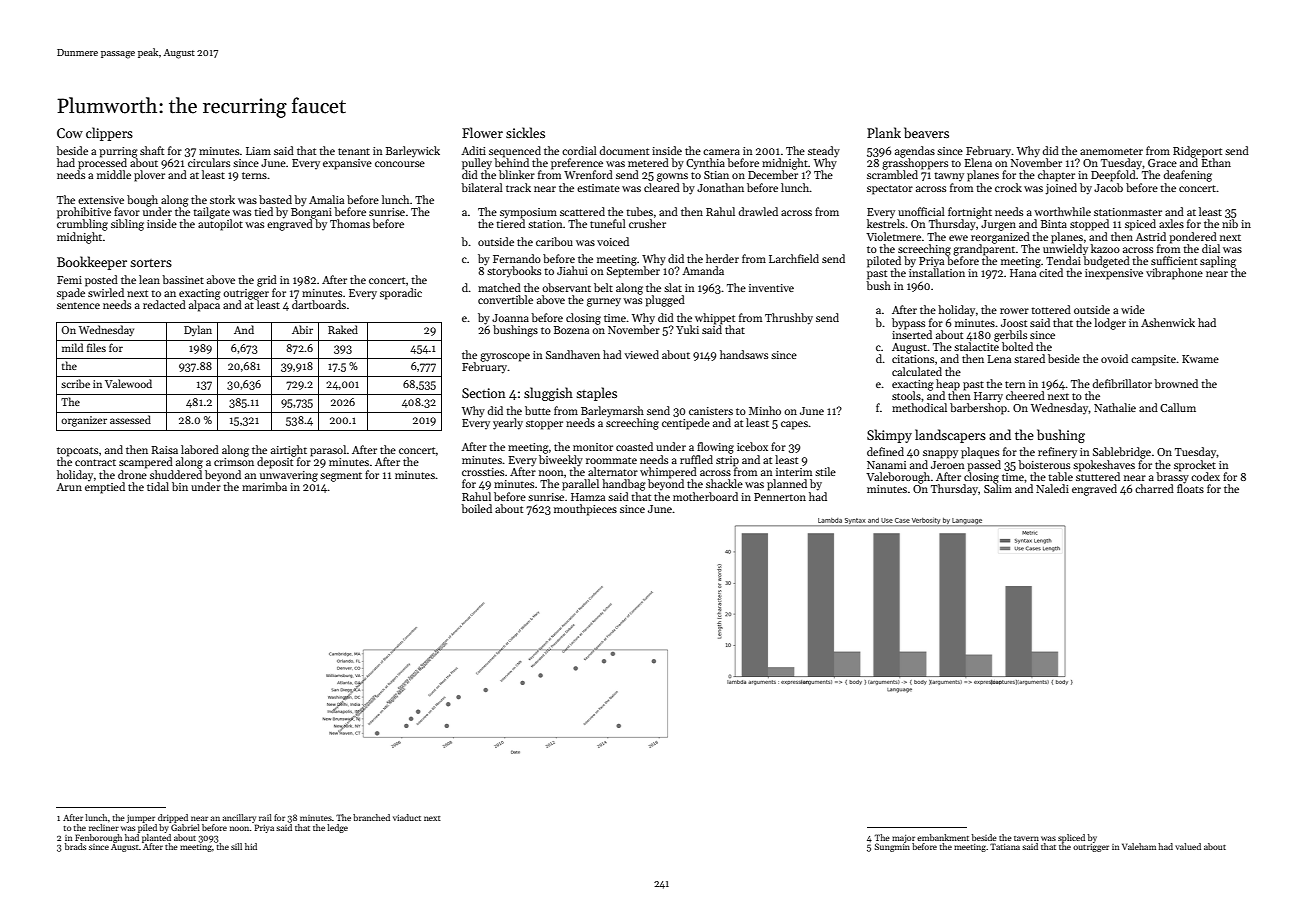 The width and height of the document is (1308, 924). What do you see at coordinates (70, 133) in the document?
I see `Cow` at bounding box center [70, 133].
